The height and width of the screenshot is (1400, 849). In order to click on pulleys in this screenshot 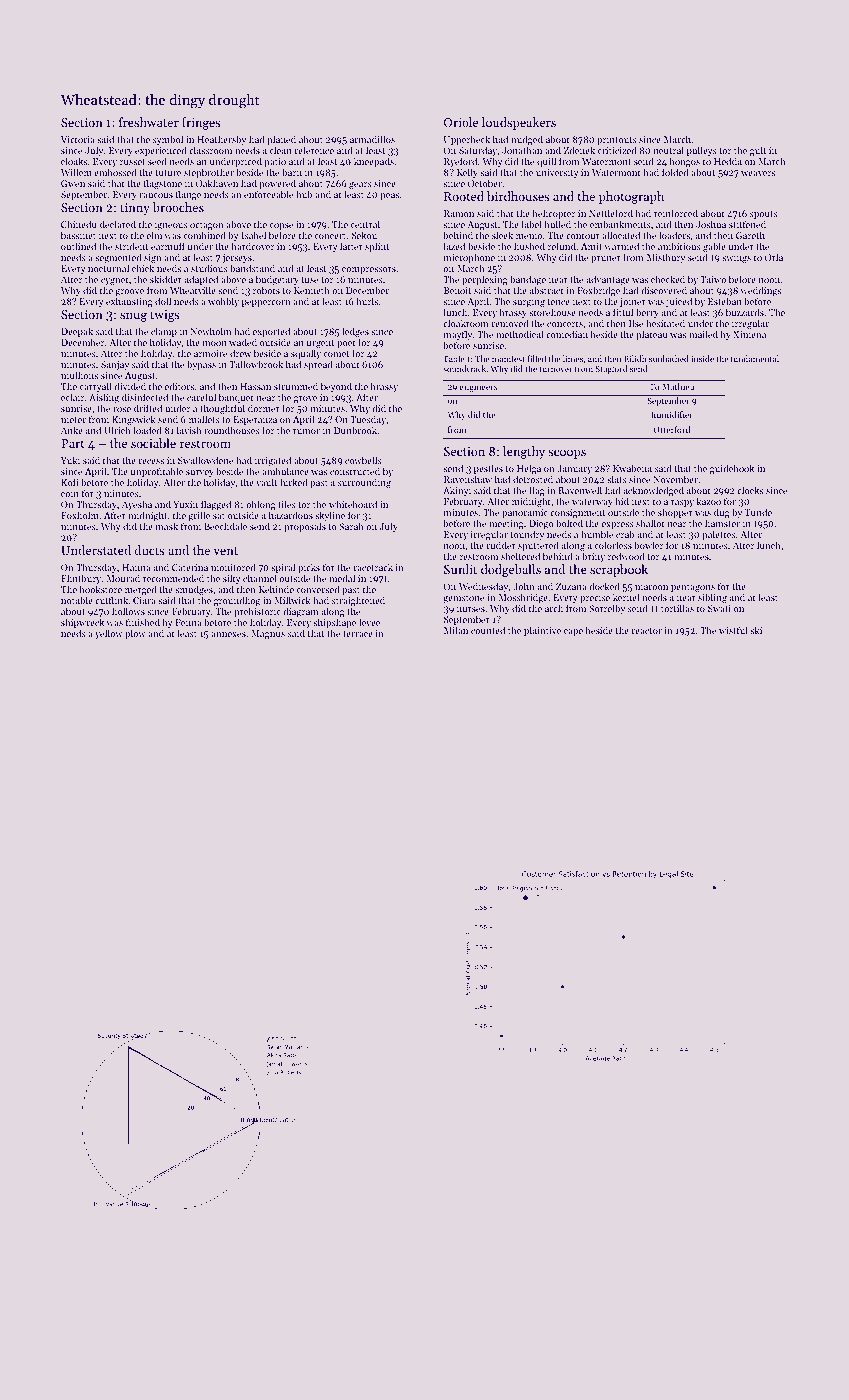, I will do `click(702, 151)`.
